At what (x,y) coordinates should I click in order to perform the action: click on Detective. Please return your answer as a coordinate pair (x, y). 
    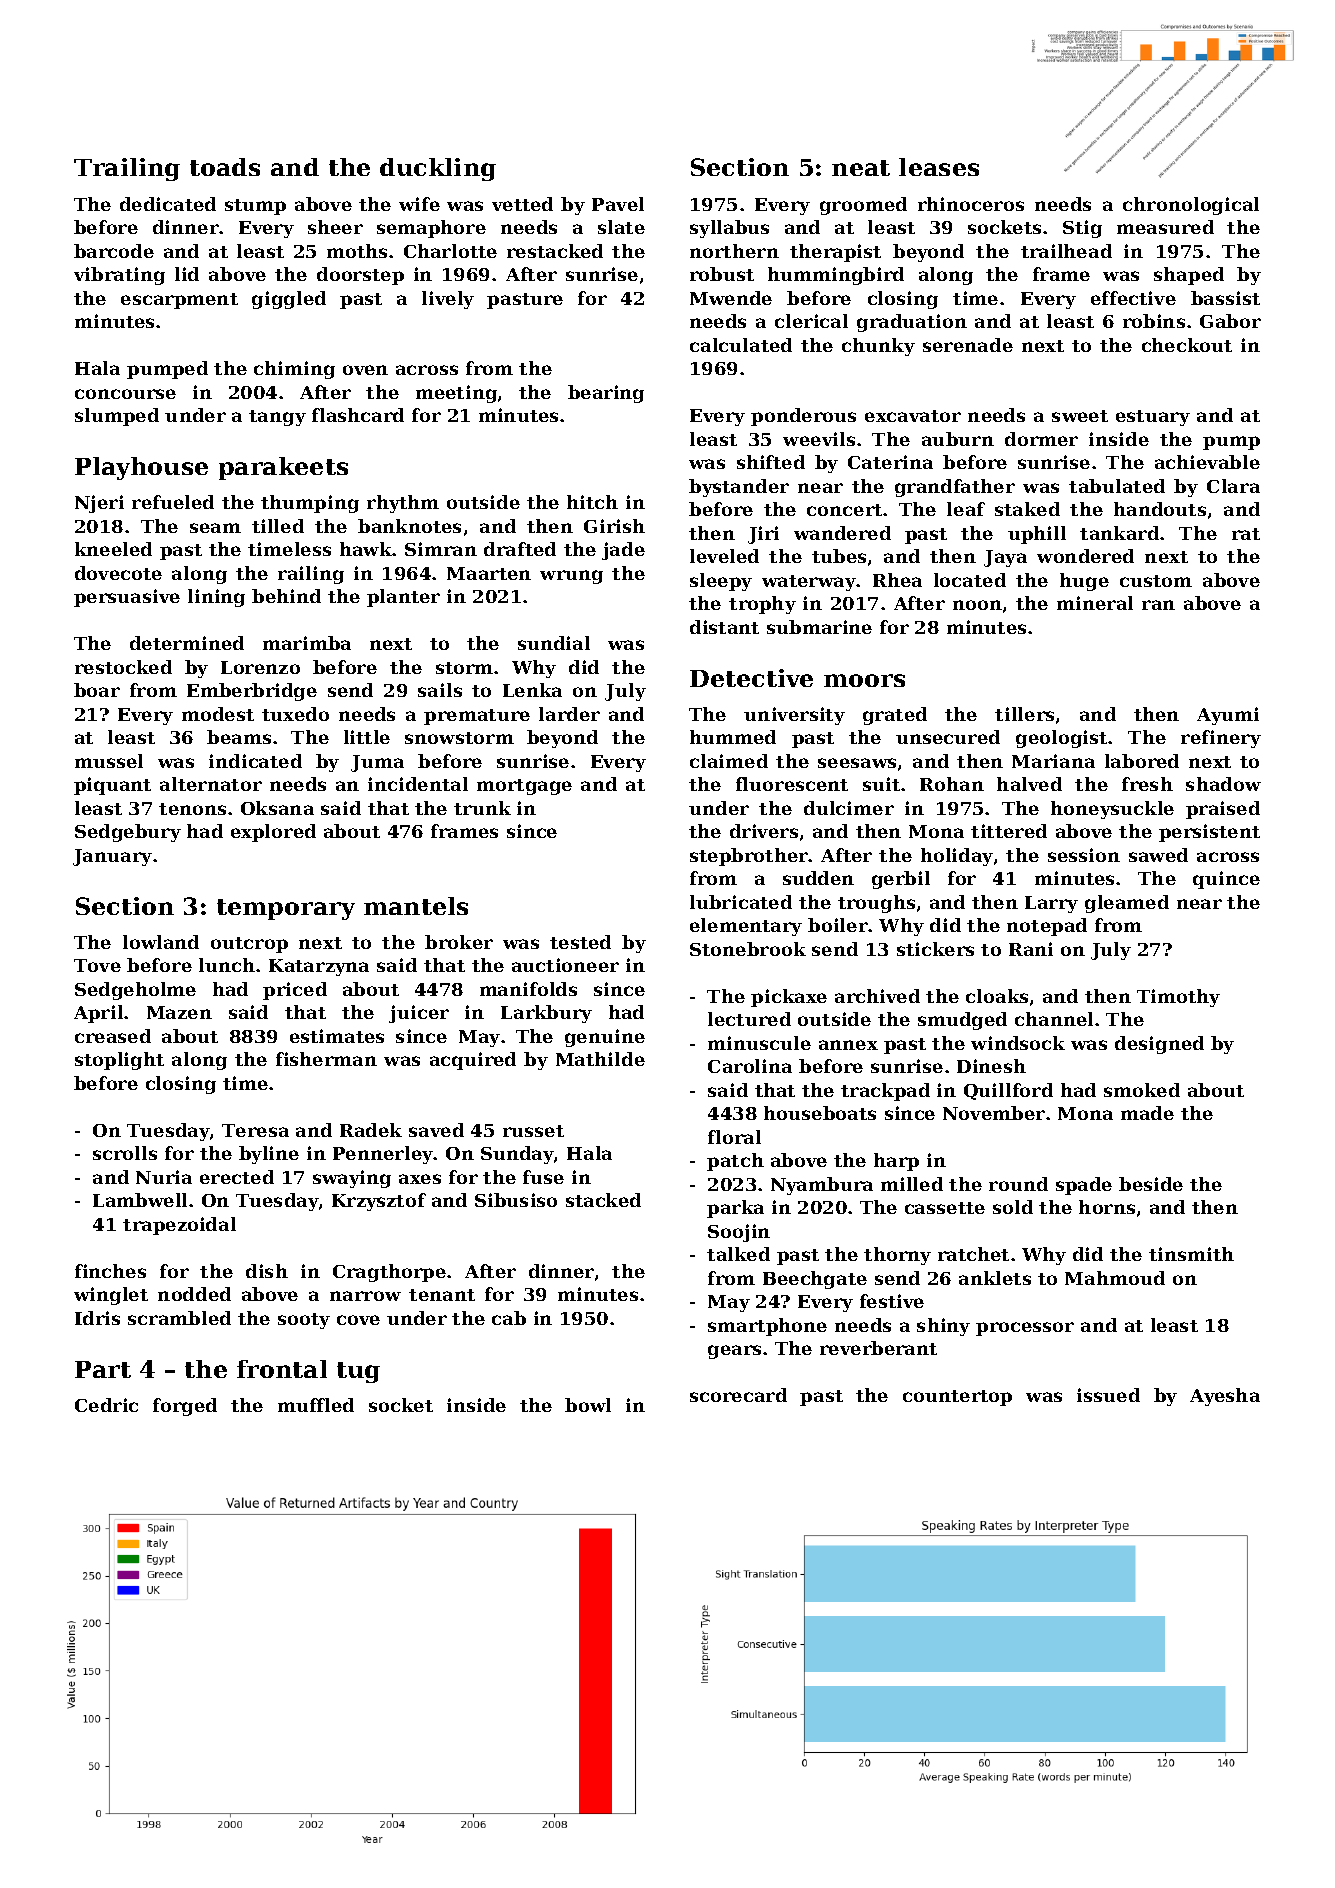
    Looking at the image, I should click on (751, 678).
